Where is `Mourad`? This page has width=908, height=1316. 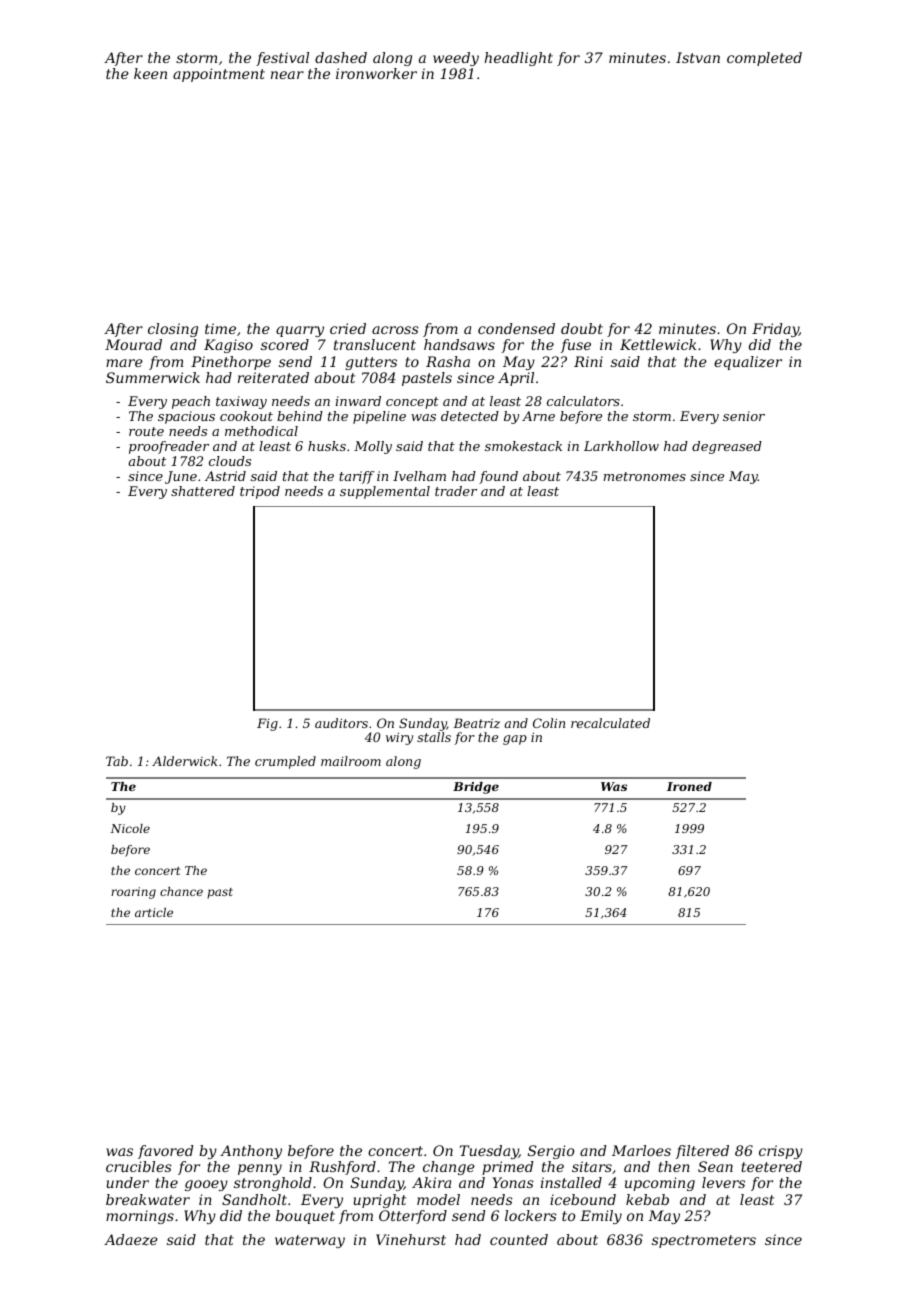 Mourad is located at coordinates (133, 344).
